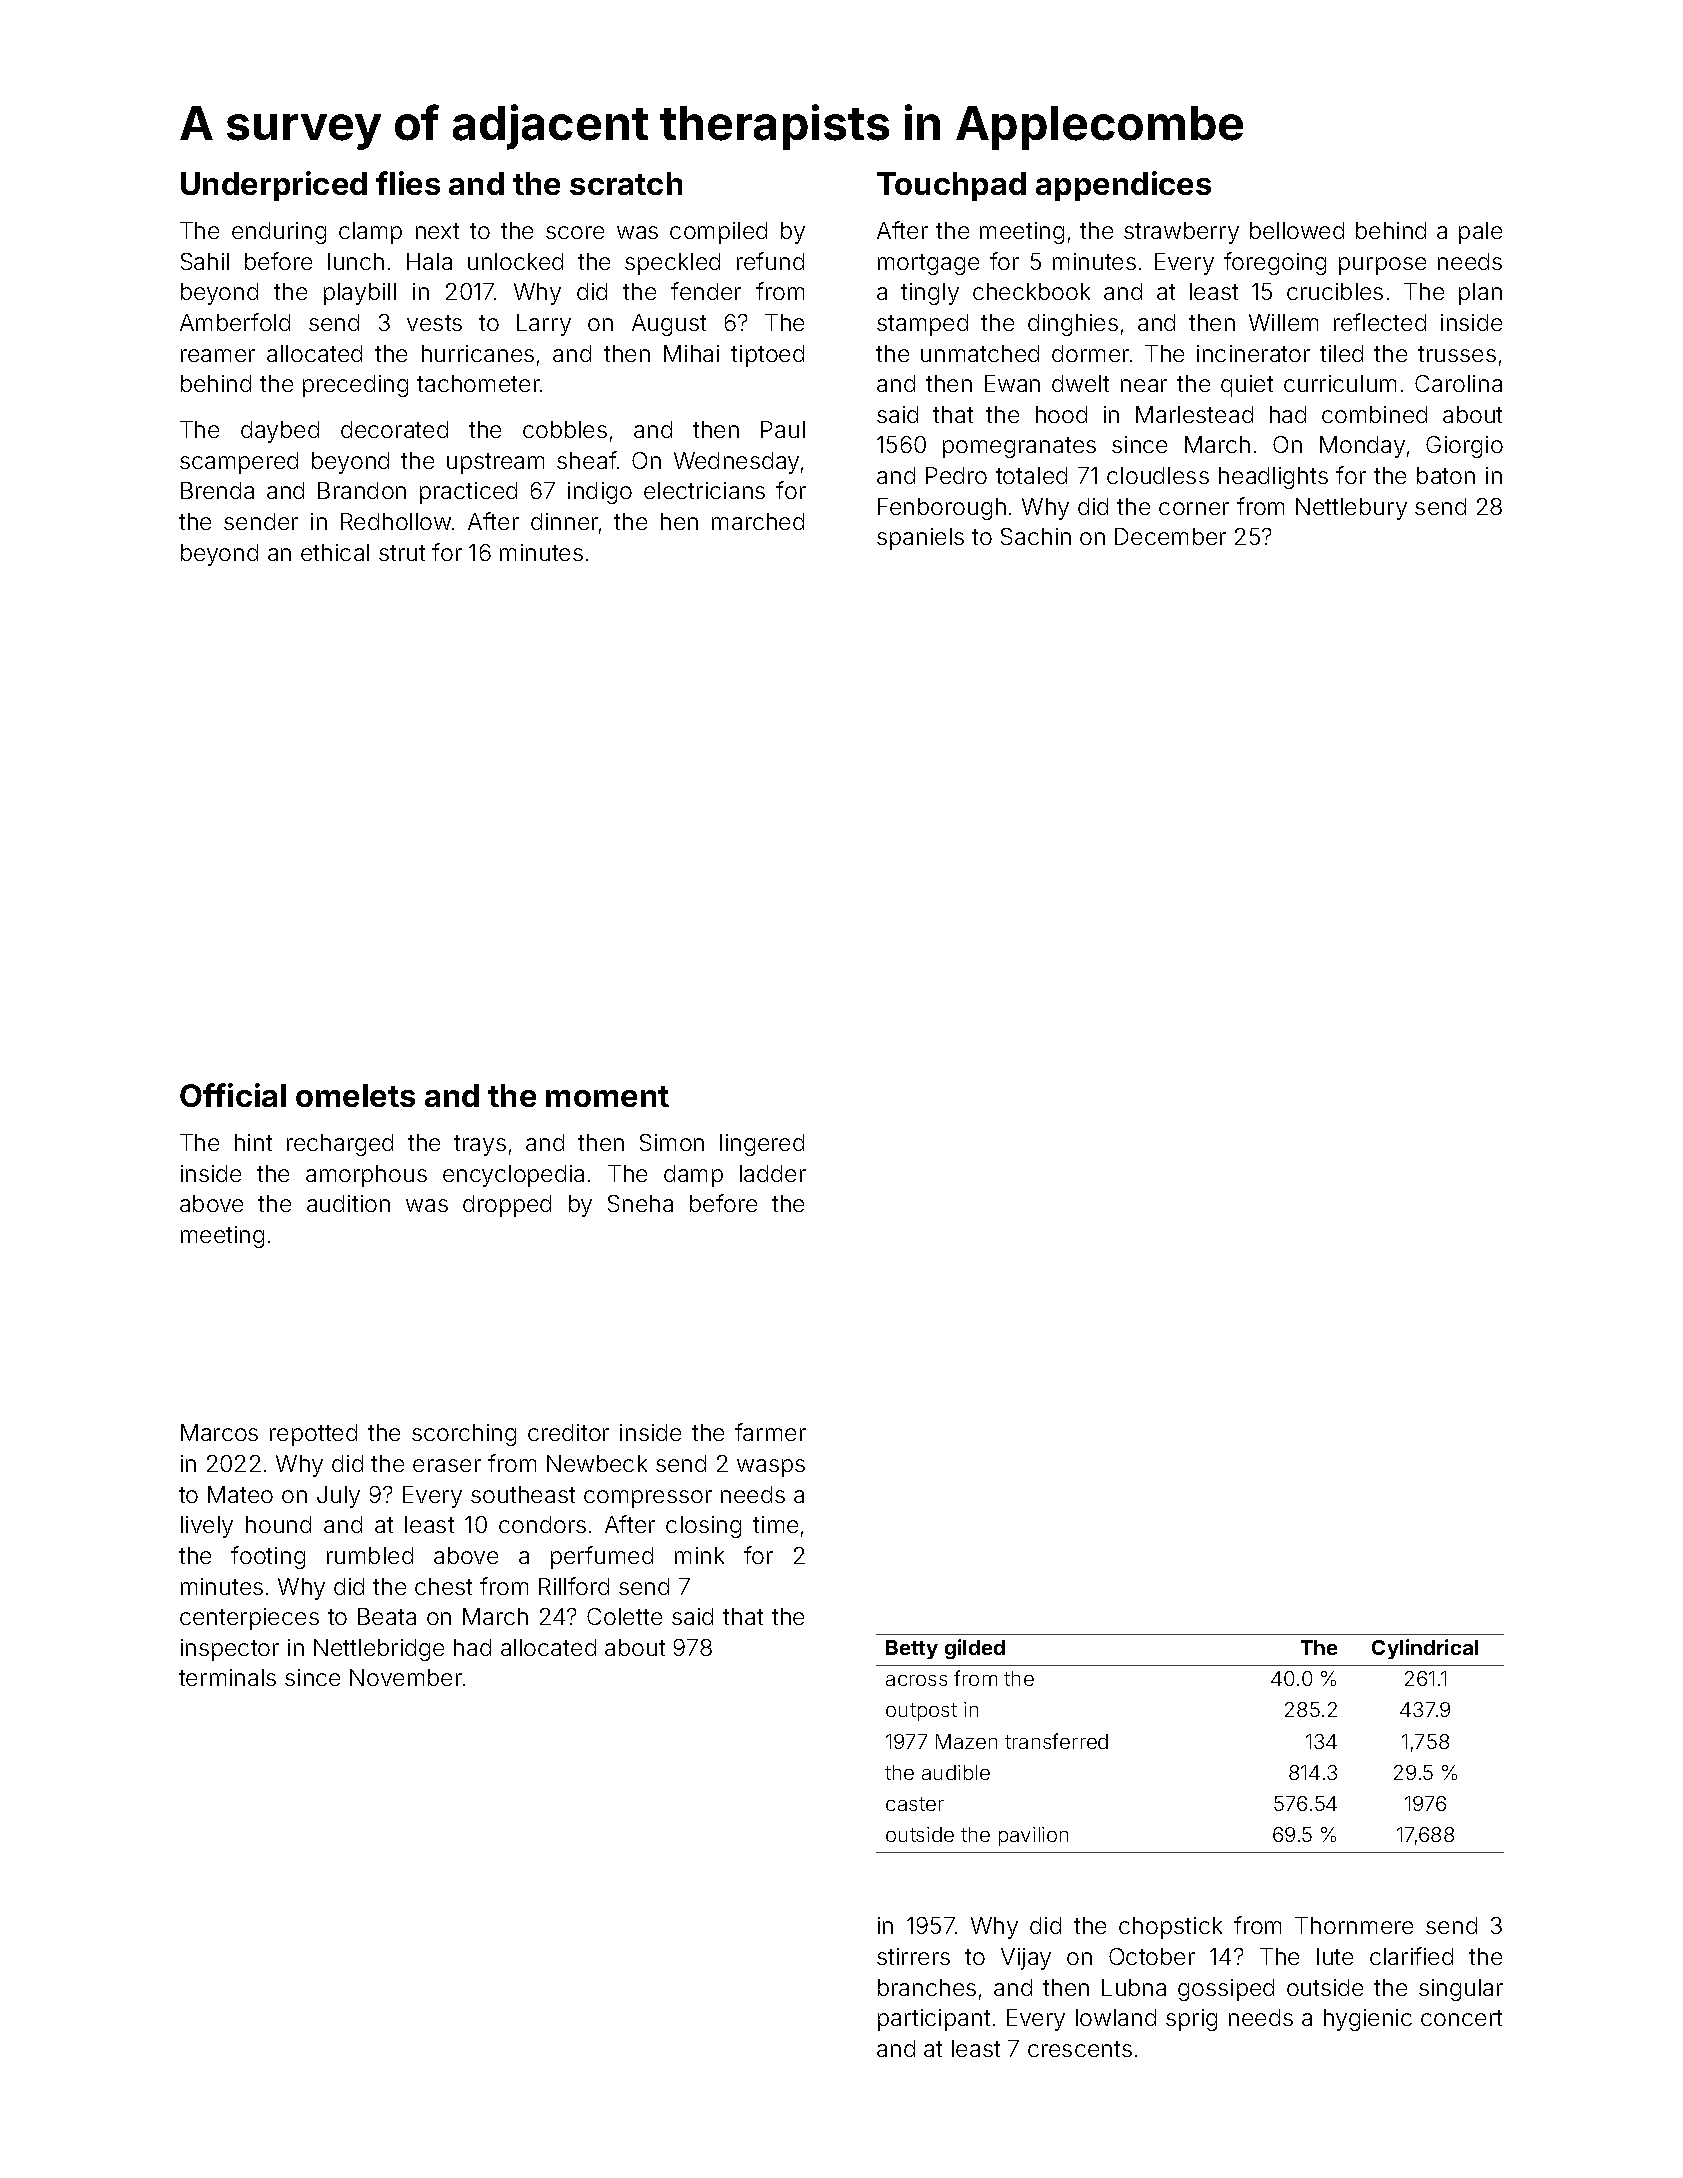 This screenshot has height=2178, width=1683. I want to click on compiled, so click(718, 233).
